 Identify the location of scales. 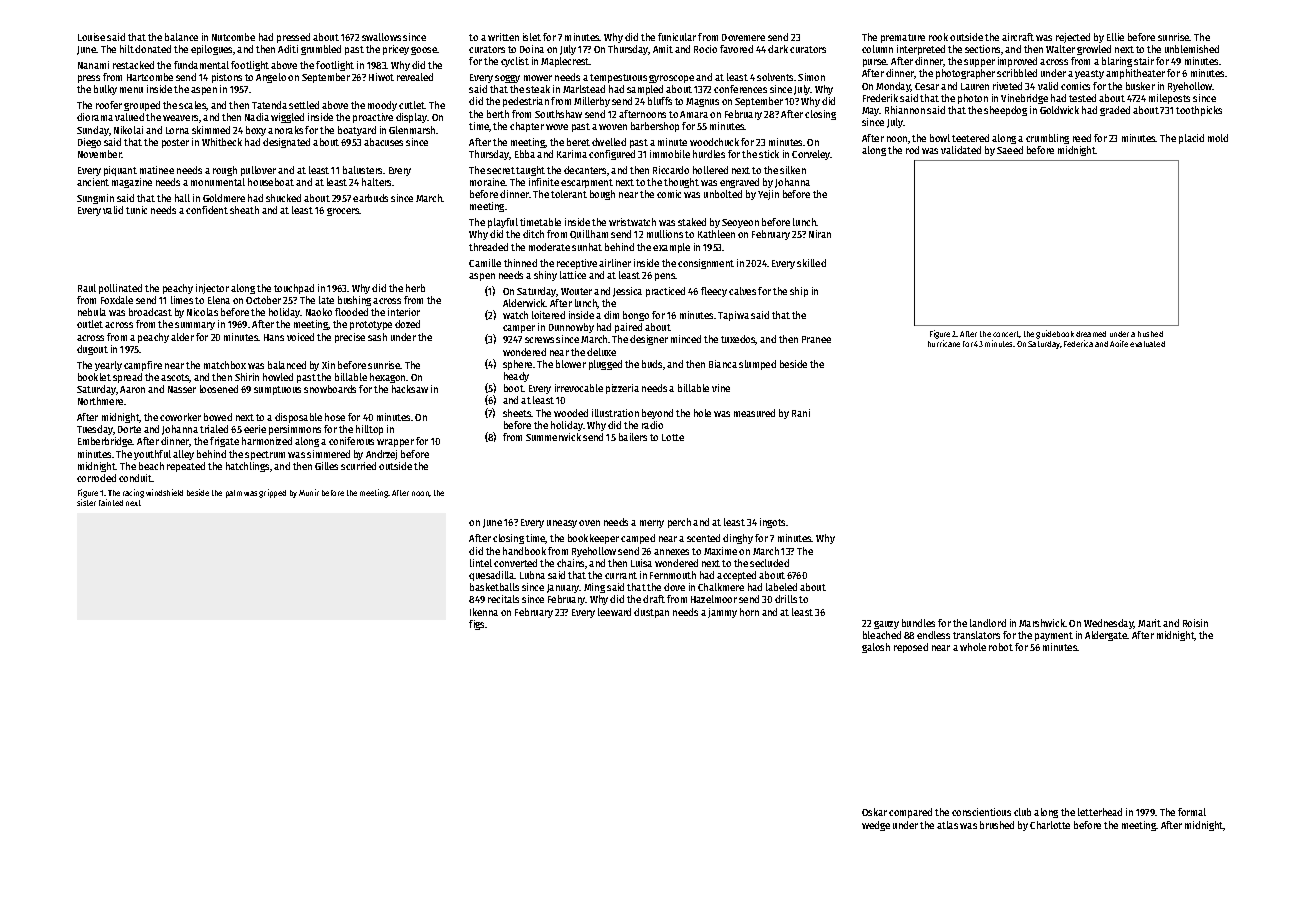
(193, 106).
